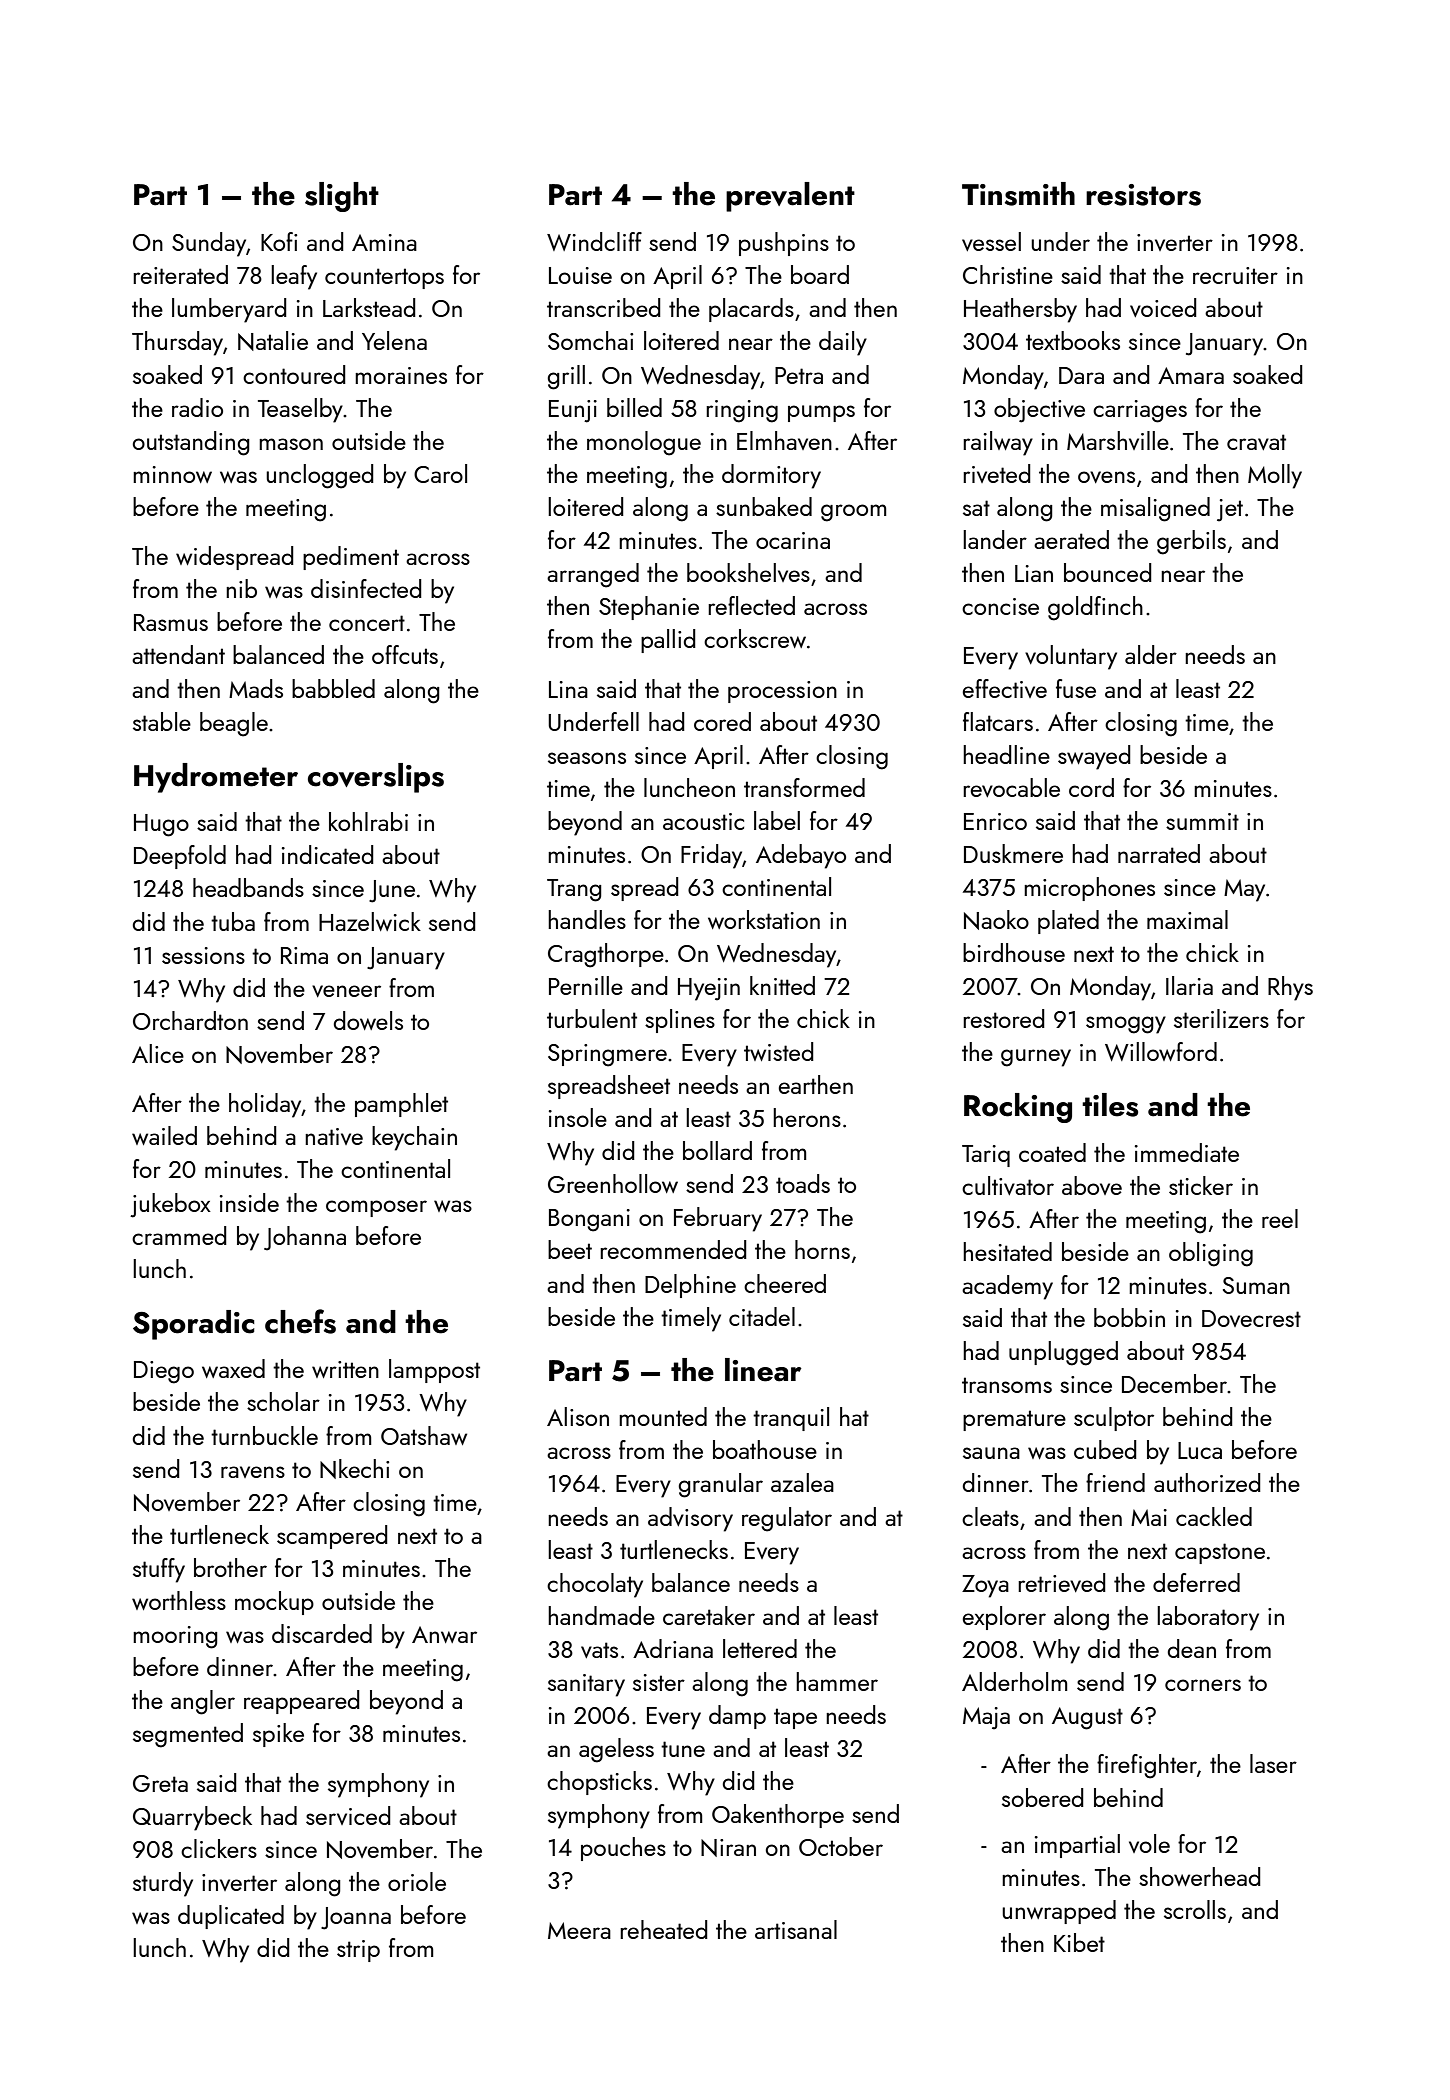  Describe the element at coordinates (233, 921) in the document. I see `tuba` at that location.
